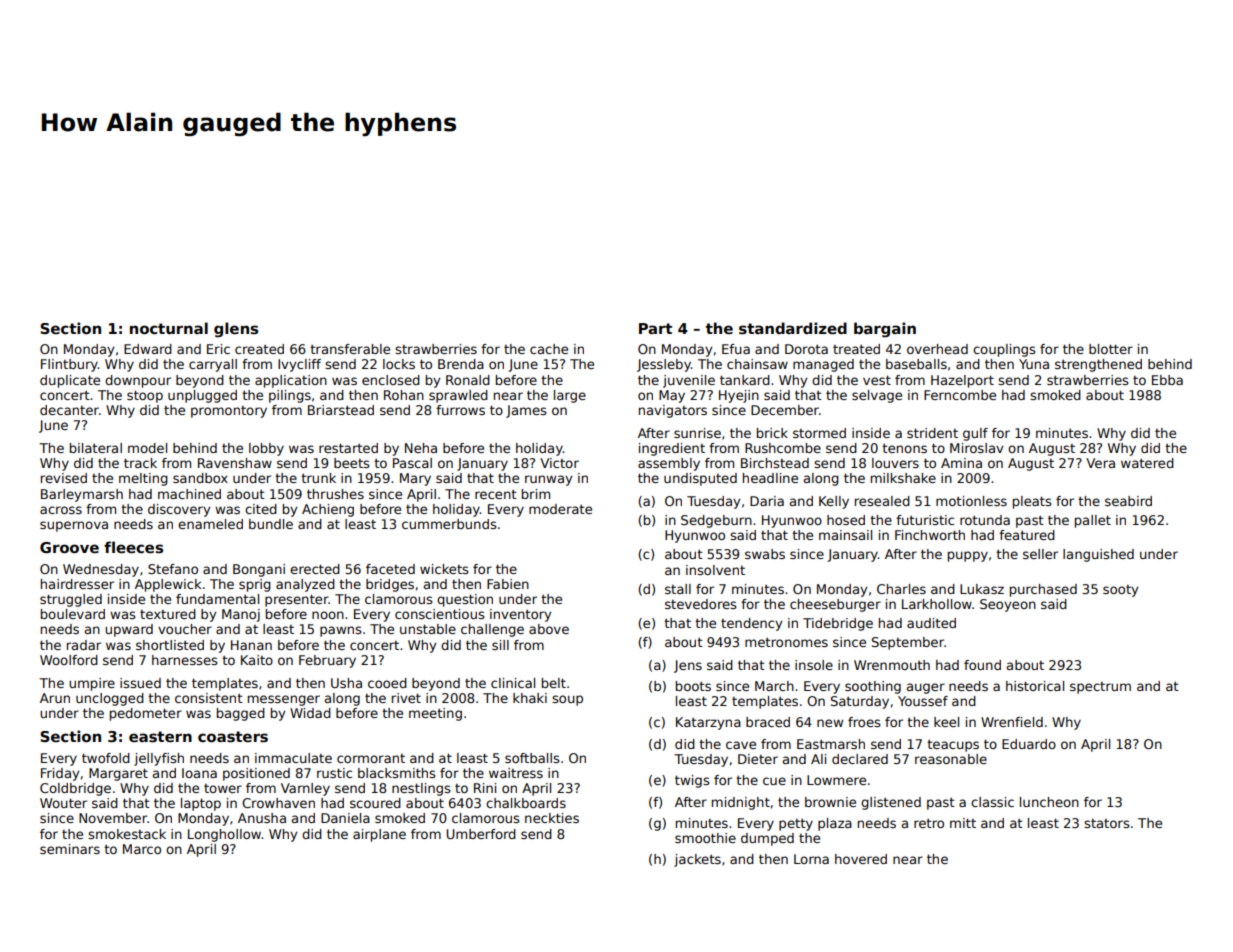 The height and width of the page is (952, 1233). I want to click on watered, so click(1147, 463).
